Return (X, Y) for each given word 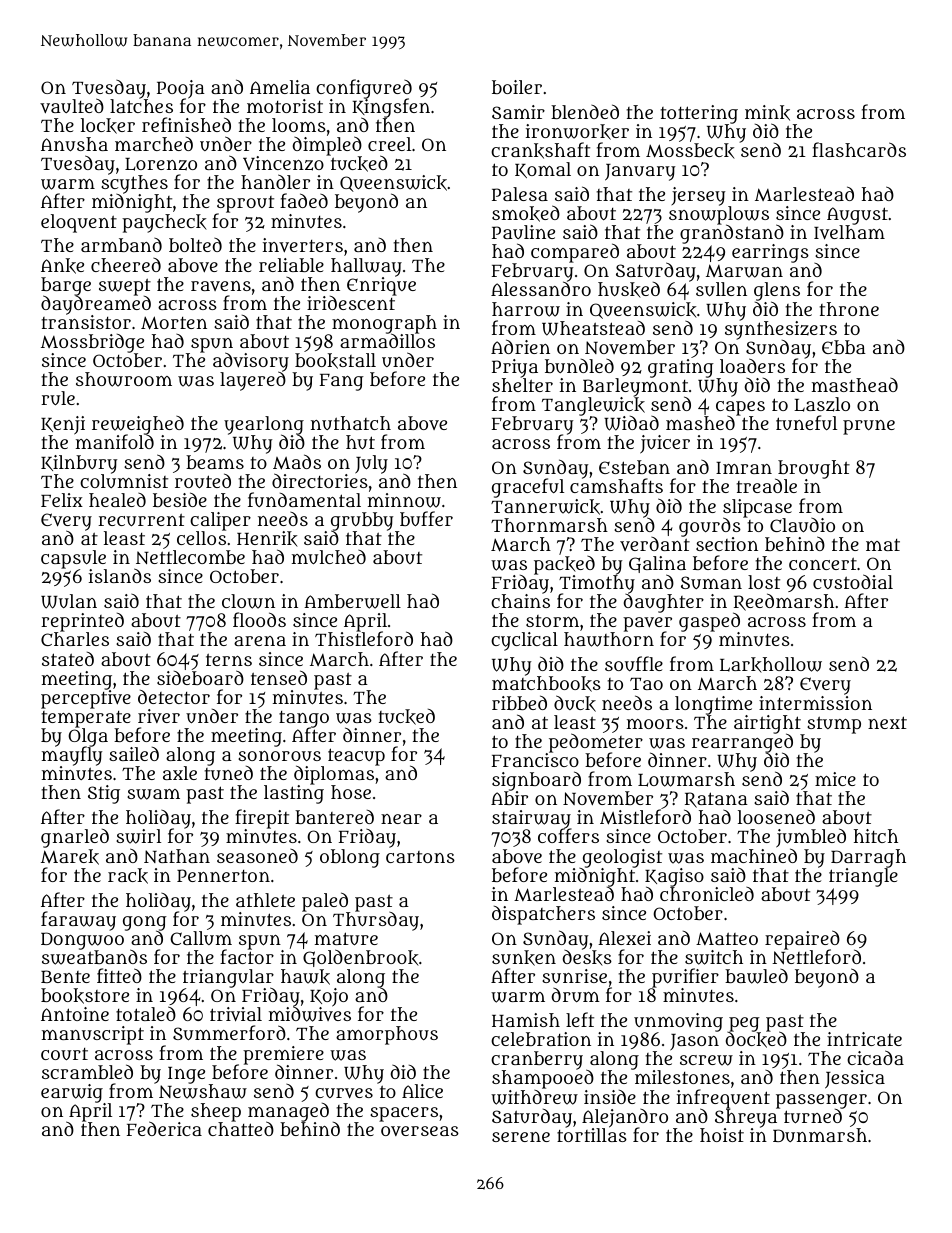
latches (141, 106)
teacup (356, 757)
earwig (72, 1093)
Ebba (844, 347)
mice (835, 779)
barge (66, 286)
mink (767, 113)
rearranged (742, 743)
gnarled (75, 838)
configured (364, 89)
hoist (722, 1135)
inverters (303, 245)
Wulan (69, 601)
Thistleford (364, 639)
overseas (420, 1131)
